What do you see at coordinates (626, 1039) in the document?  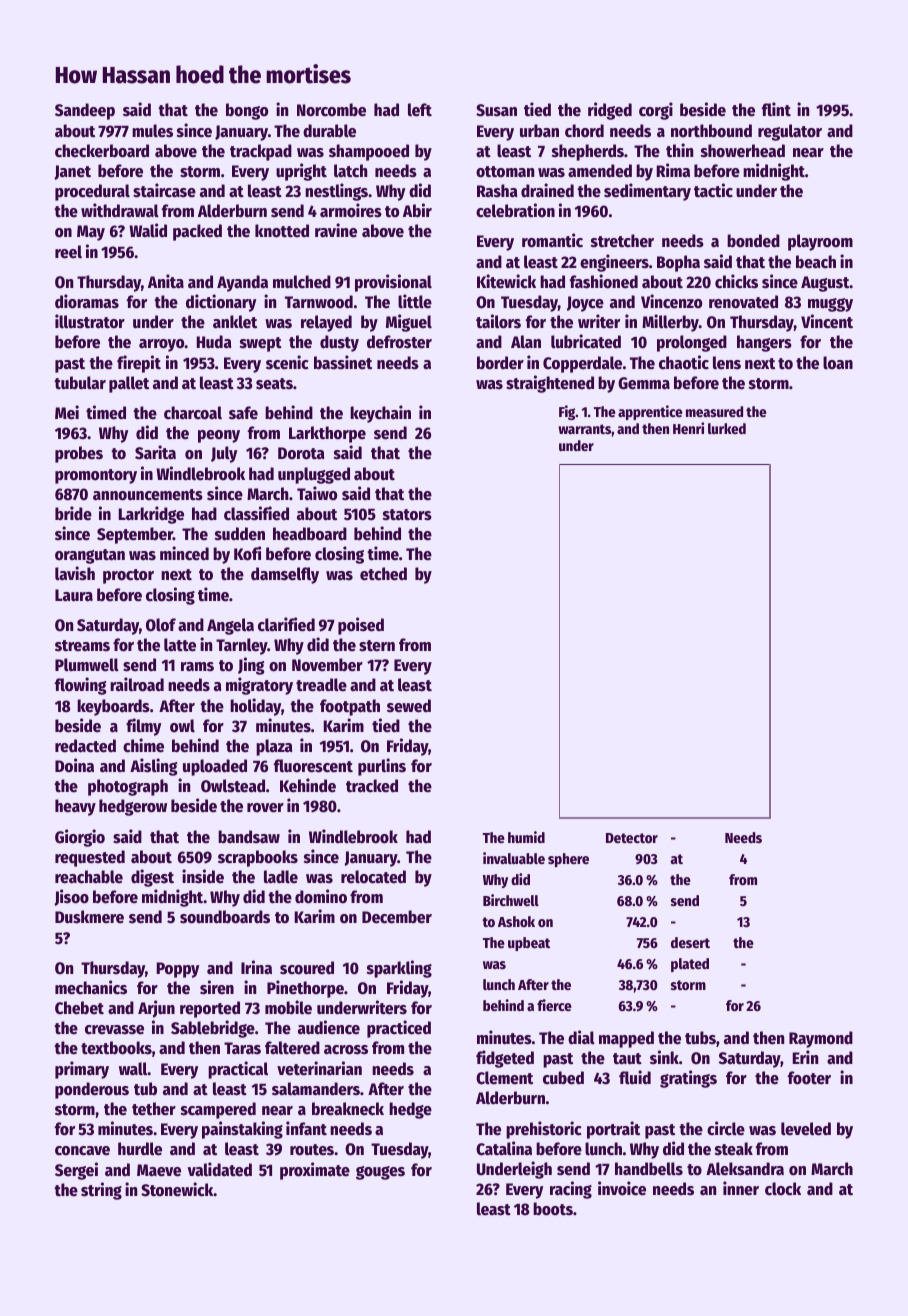 I see `mapped` at bounding box center [626, 1039].
